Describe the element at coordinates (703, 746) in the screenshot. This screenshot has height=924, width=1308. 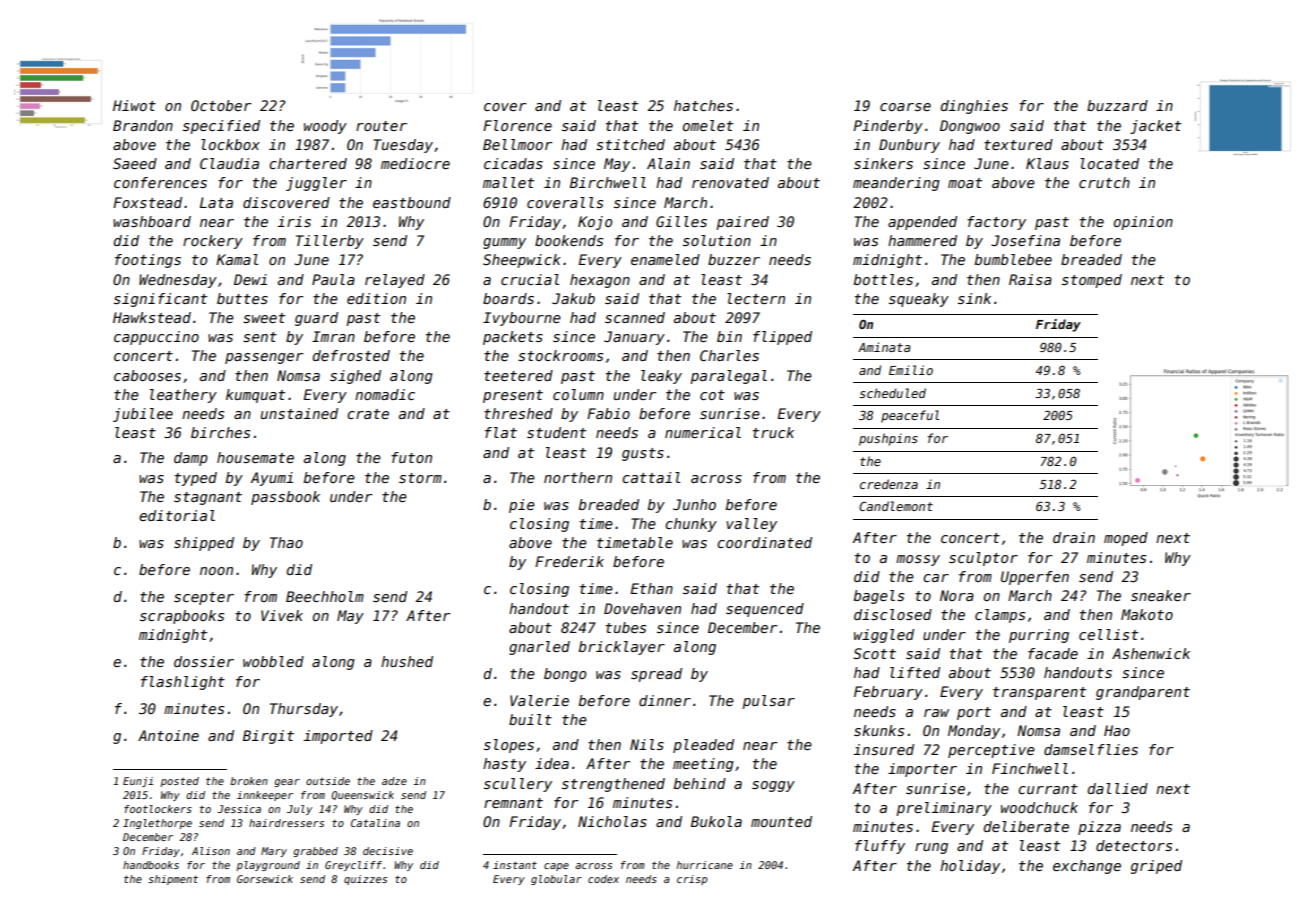
I see `pleaded` at that location.
